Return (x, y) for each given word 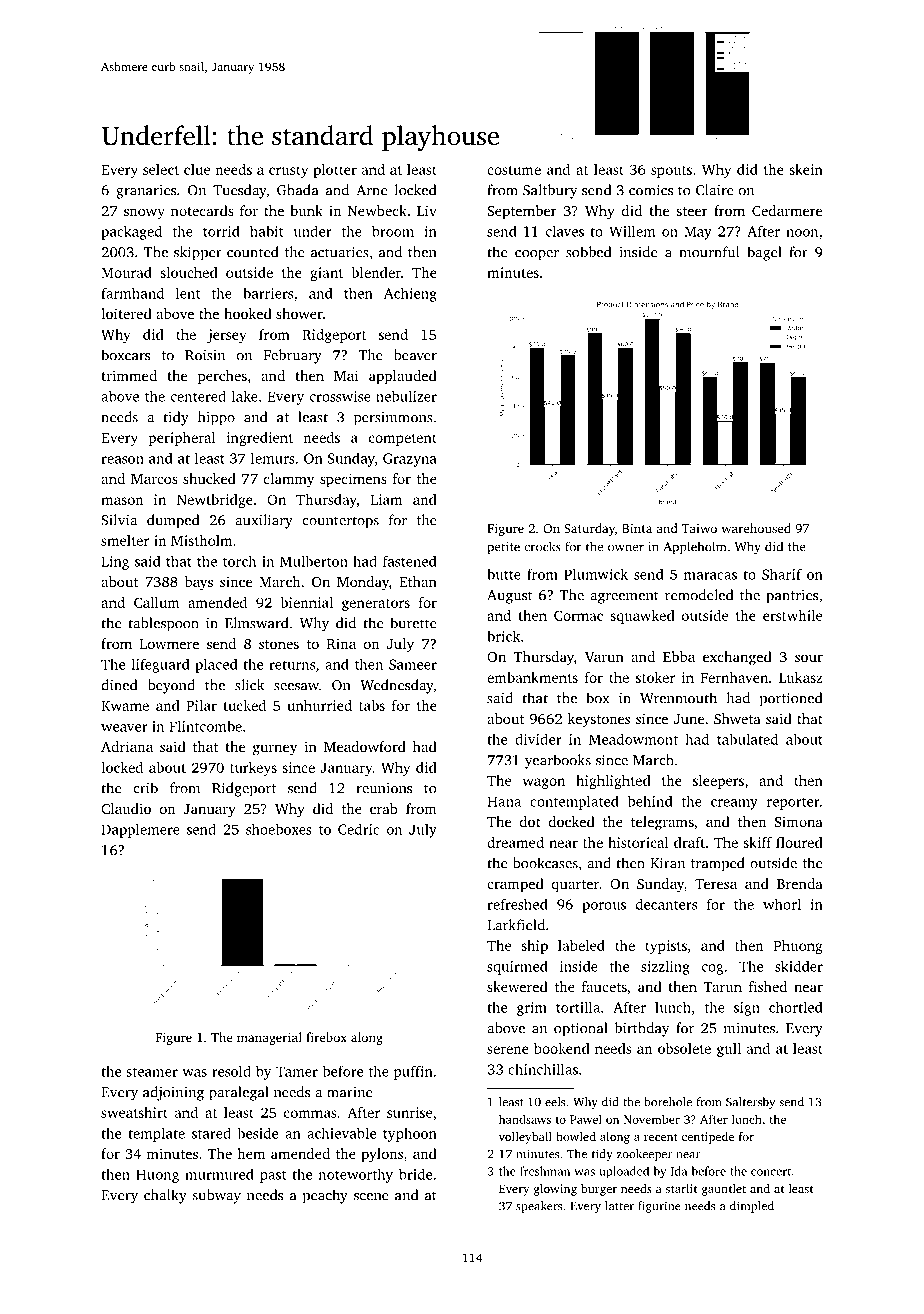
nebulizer (406, 396)
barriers (268, 293)
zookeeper (644, 1155)
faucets (604, 986)
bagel (764, 253)
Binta (637, 528)
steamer (152, 1072)
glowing (555, 1190)
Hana (504, 801)
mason (122, 501)
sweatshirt (134, 1112)
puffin (413, 1073)
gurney (275, 750)
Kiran (667, 863)
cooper (537, 255)
